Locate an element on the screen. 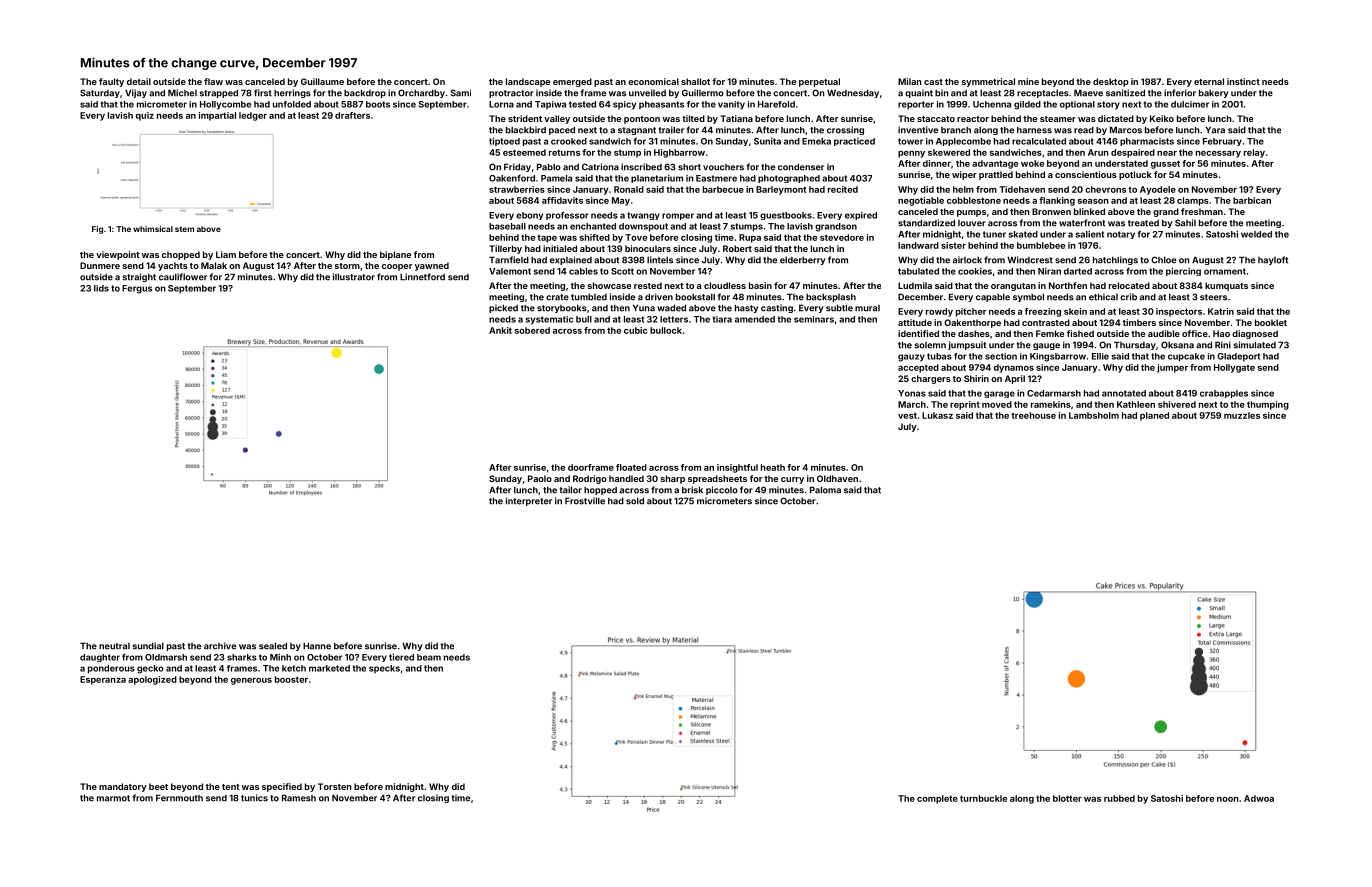  Paloma is located at coordinates (825, 490).
